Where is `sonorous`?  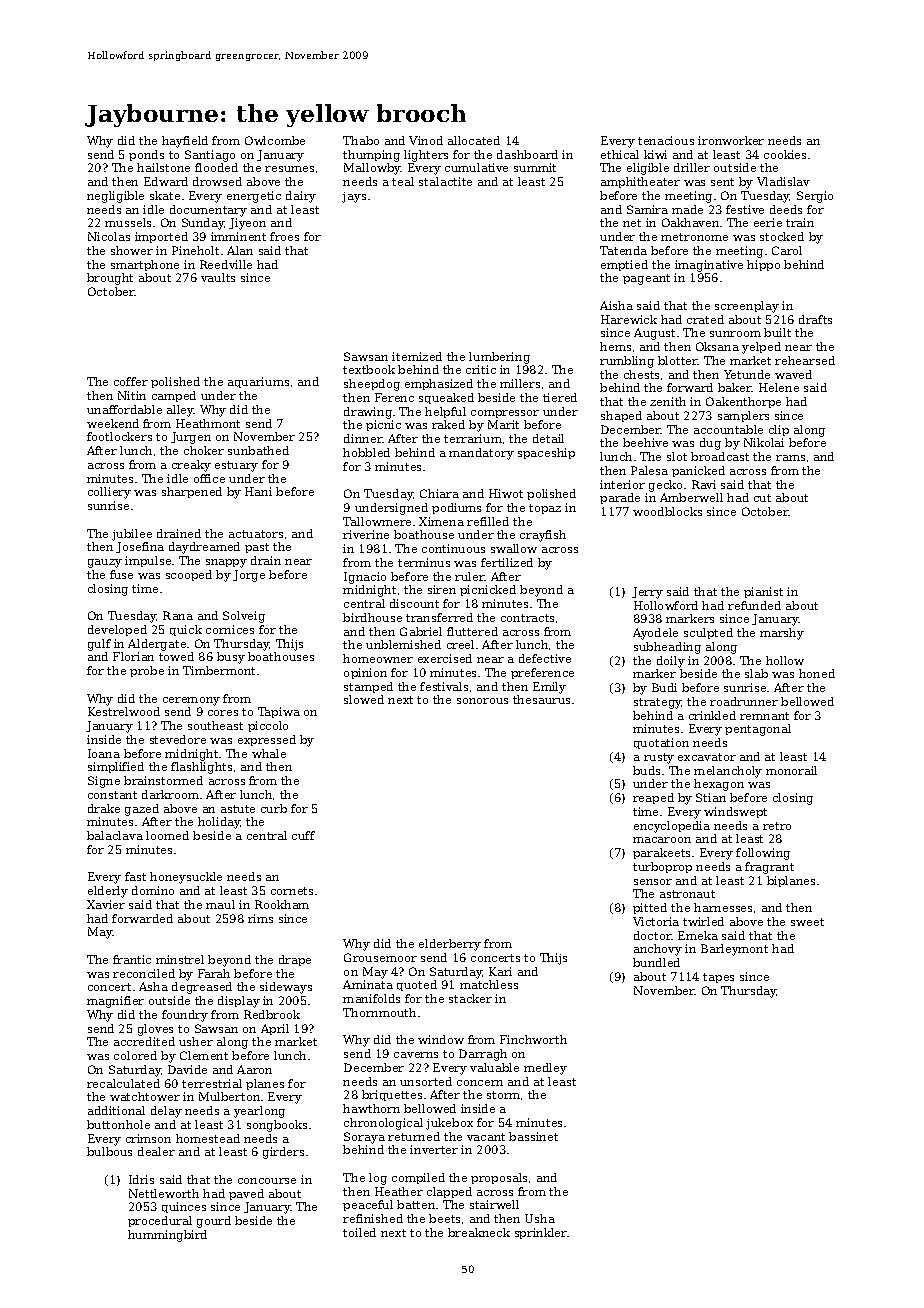 sonorous is located at coordinates (482, 701).
